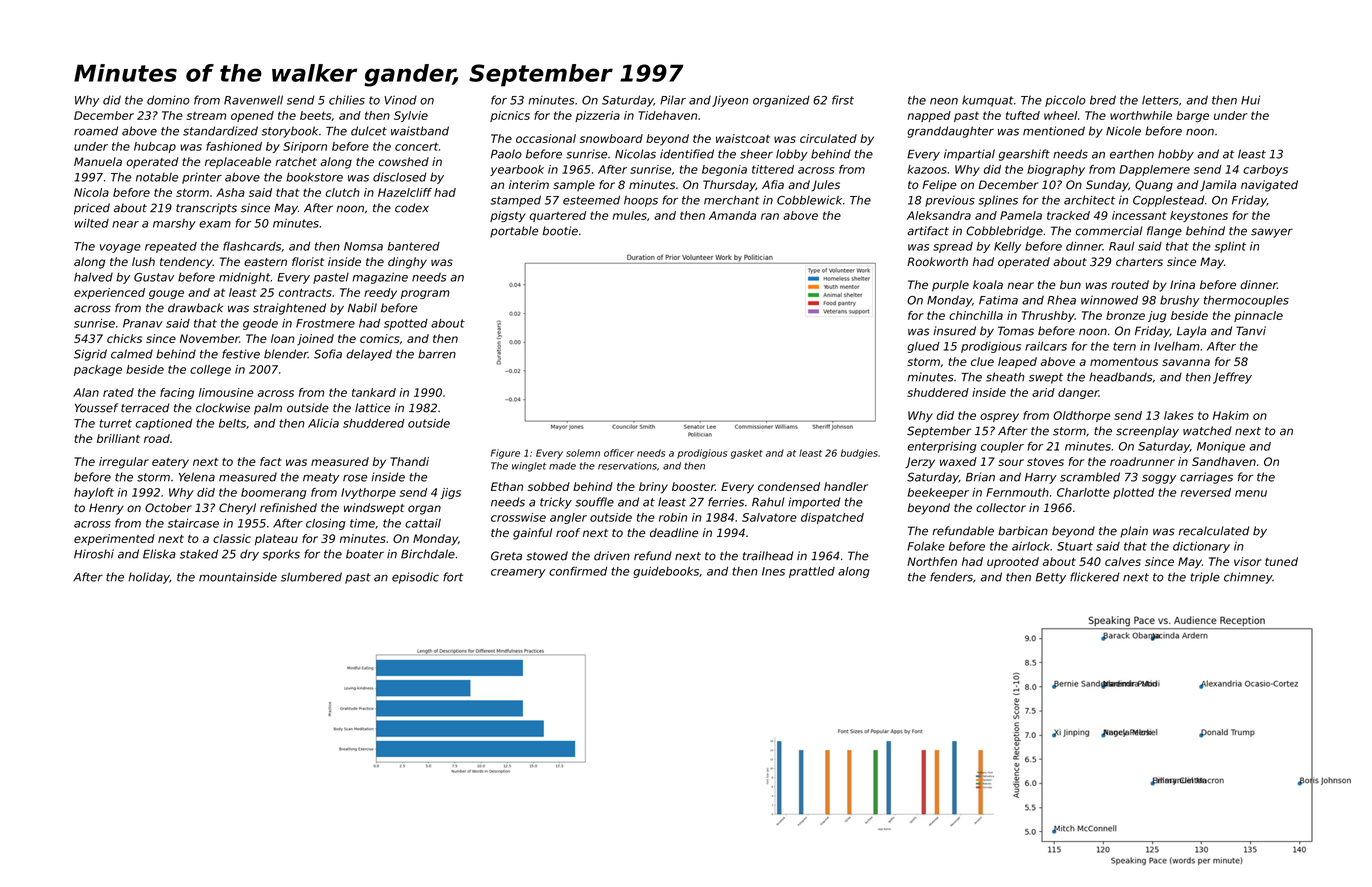 Image resolution: width=1372 pixels, height=887 pixels. Describe the element at coordinates (415, 578) in the screenshot. I see `episodic` at that location.
